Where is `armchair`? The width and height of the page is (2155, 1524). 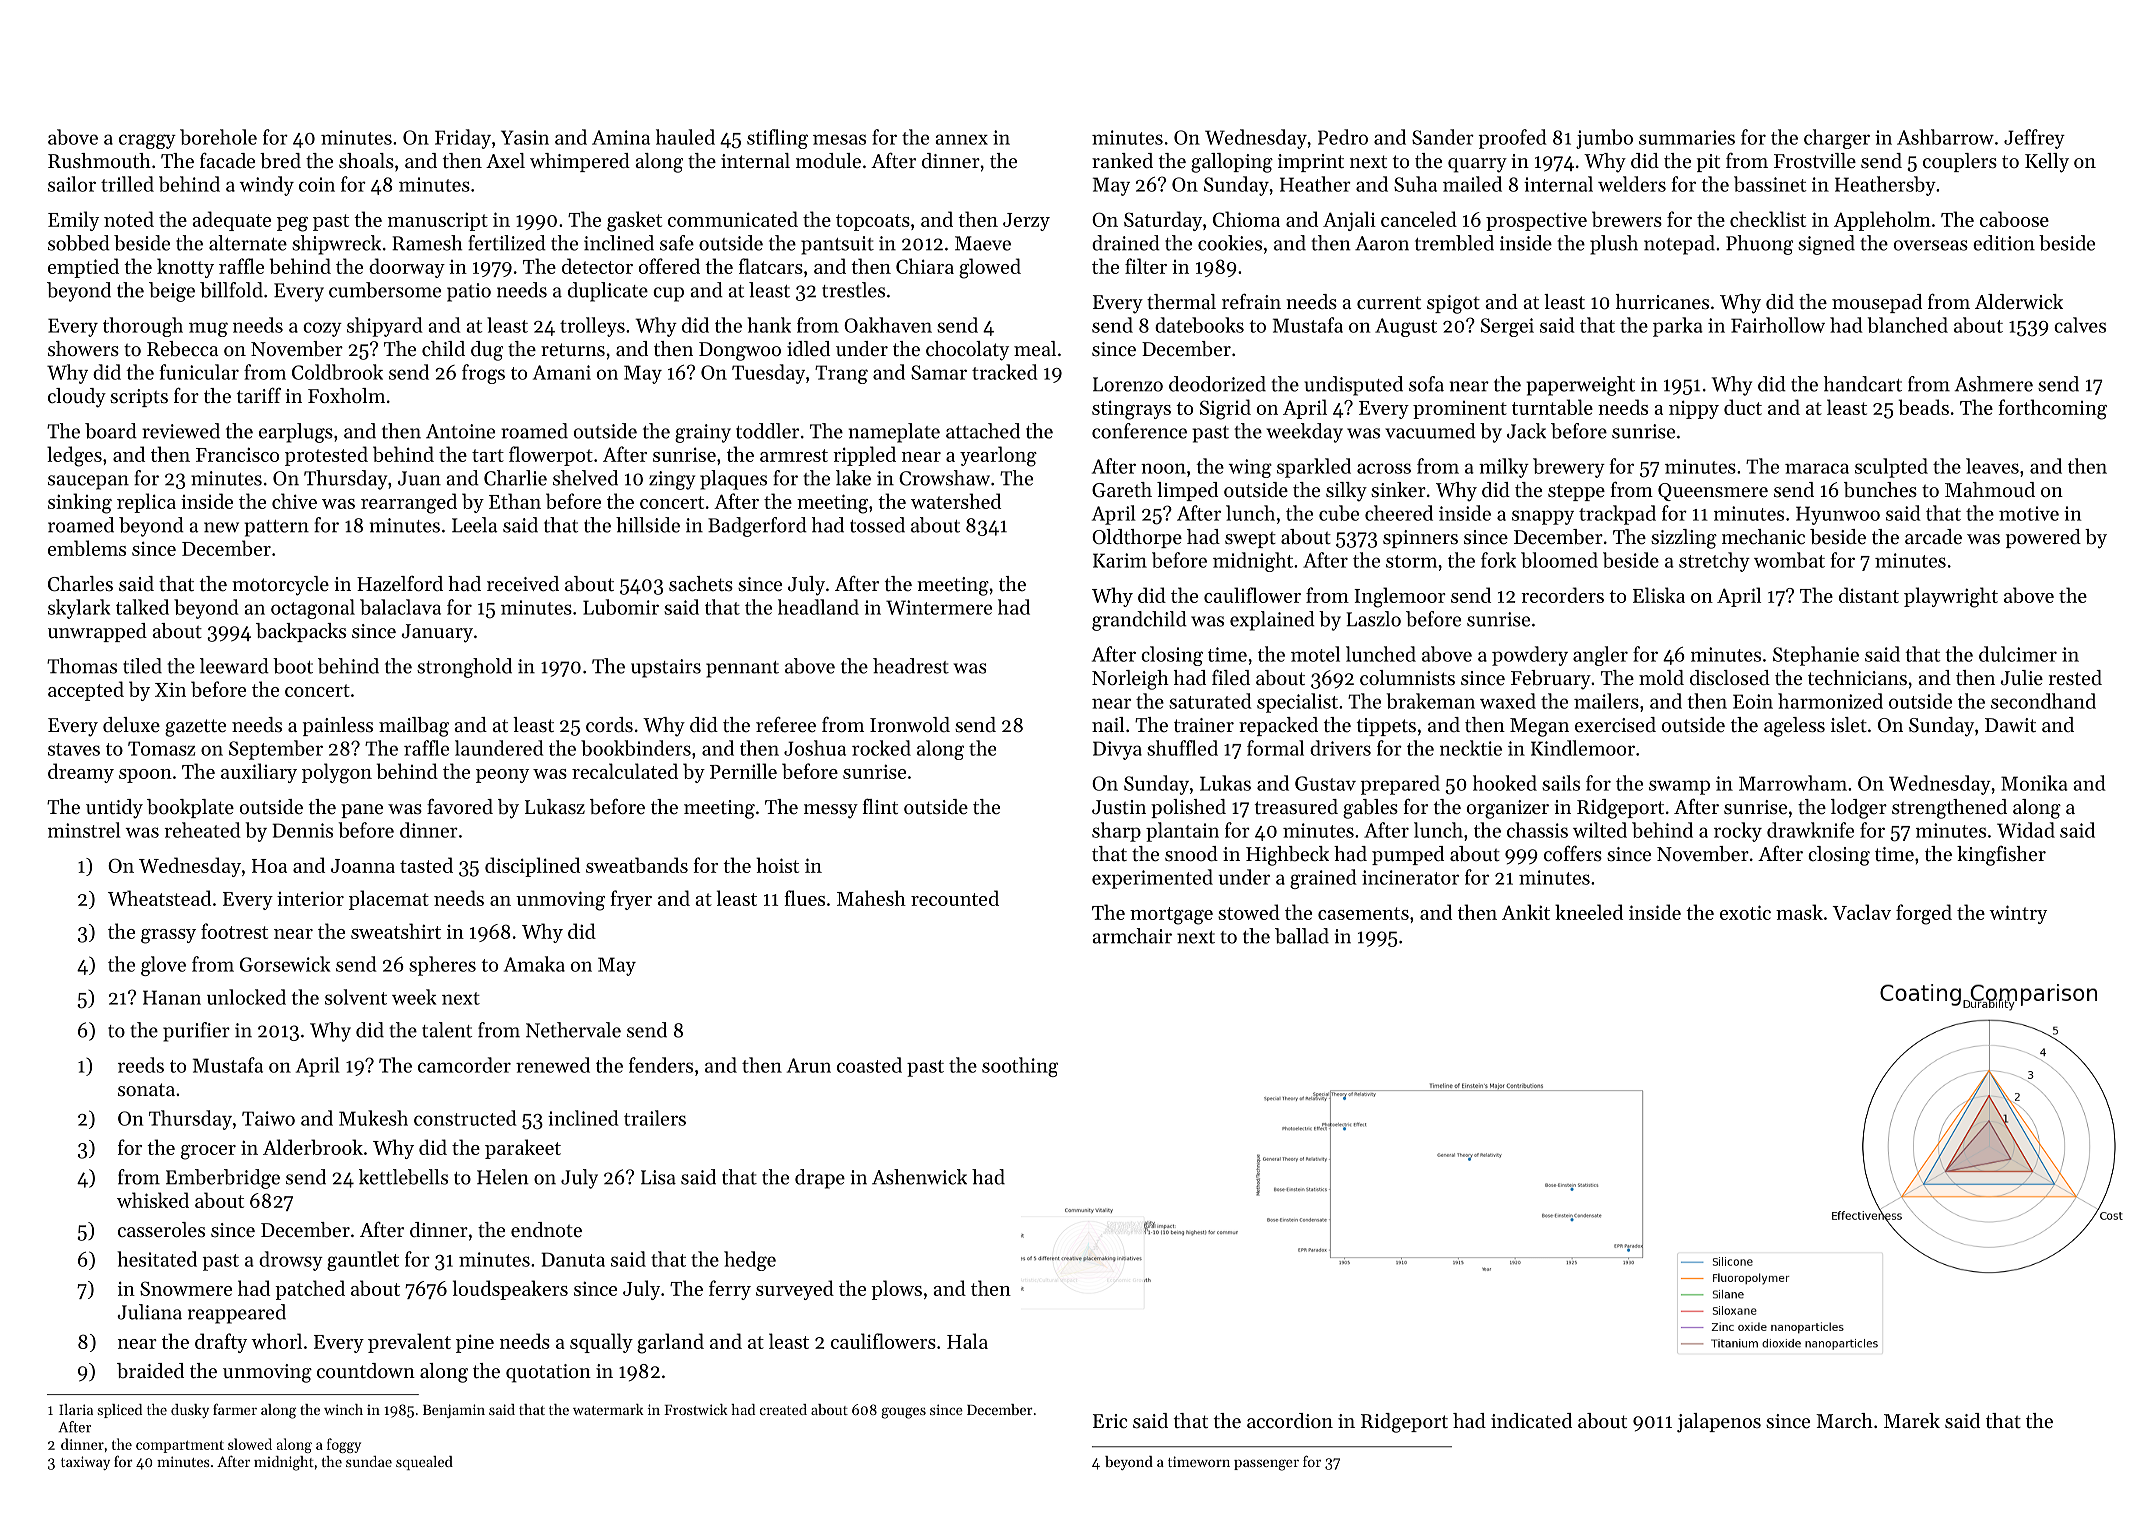
armchair is located at coordinates (1132, 936).
